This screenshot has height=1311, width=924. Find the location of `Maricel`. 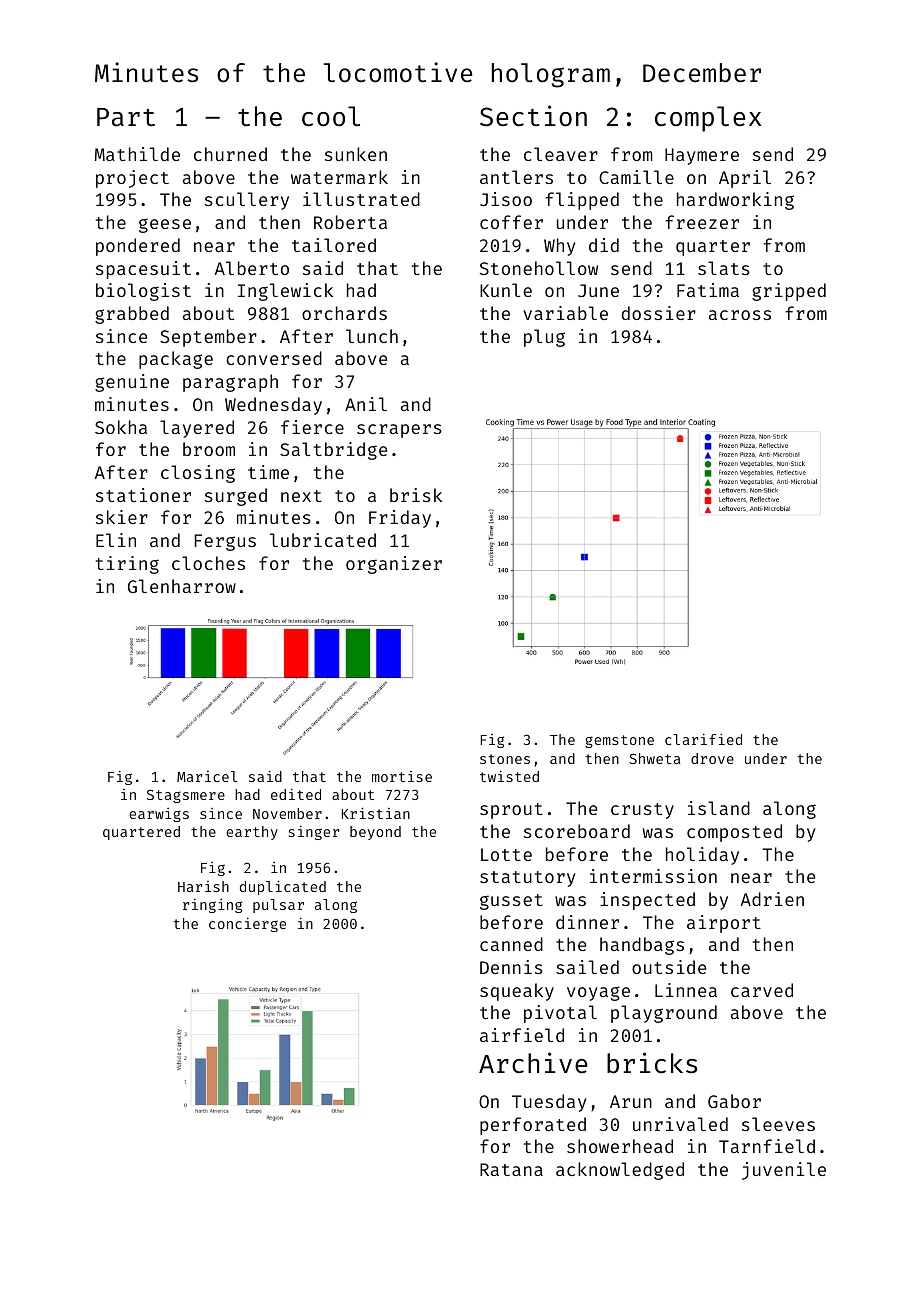

Maricel is located at coordinates (207, 776).
